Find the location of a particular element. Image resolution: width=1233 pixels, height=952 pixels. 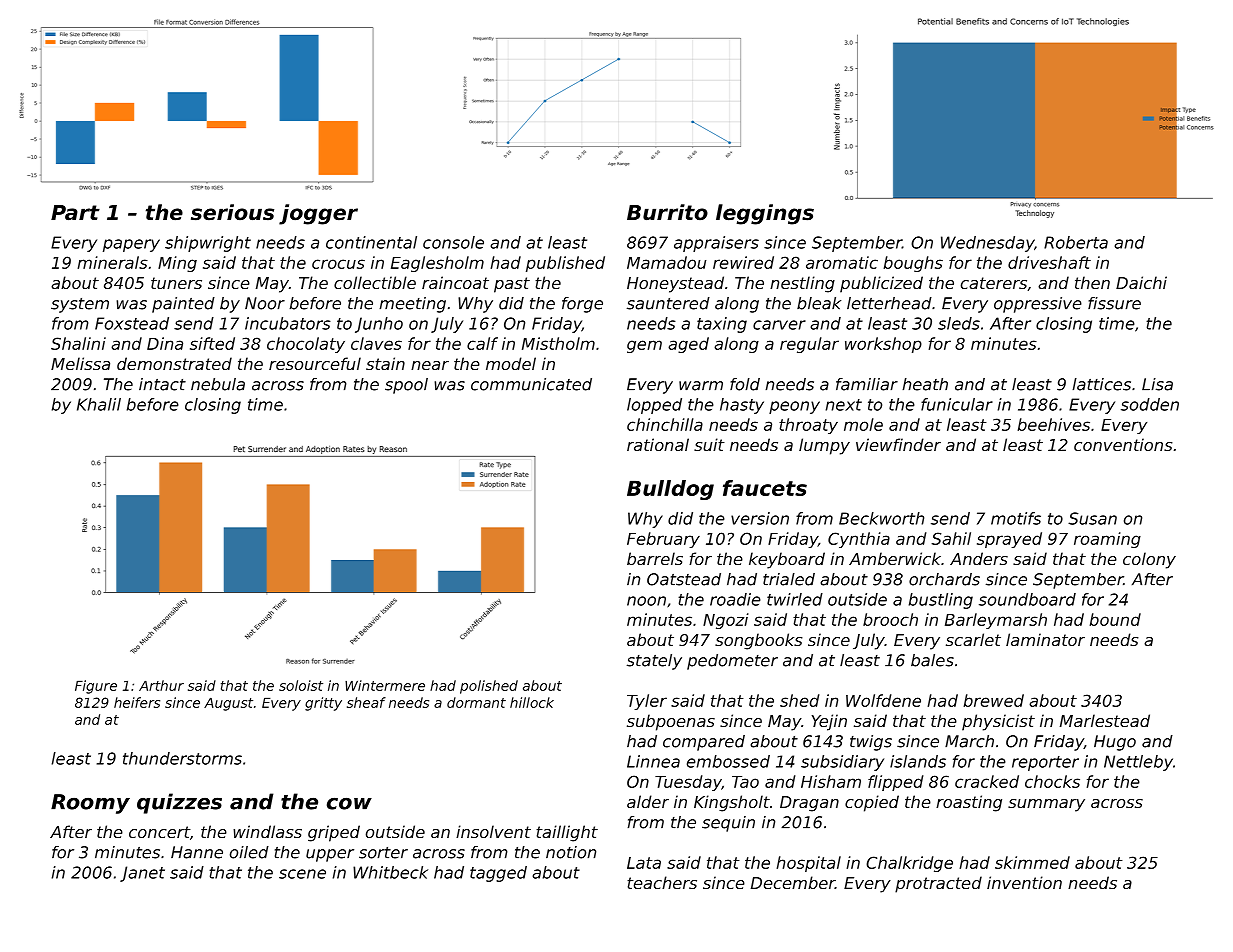

Janet is located at coordinates (142, 874).
